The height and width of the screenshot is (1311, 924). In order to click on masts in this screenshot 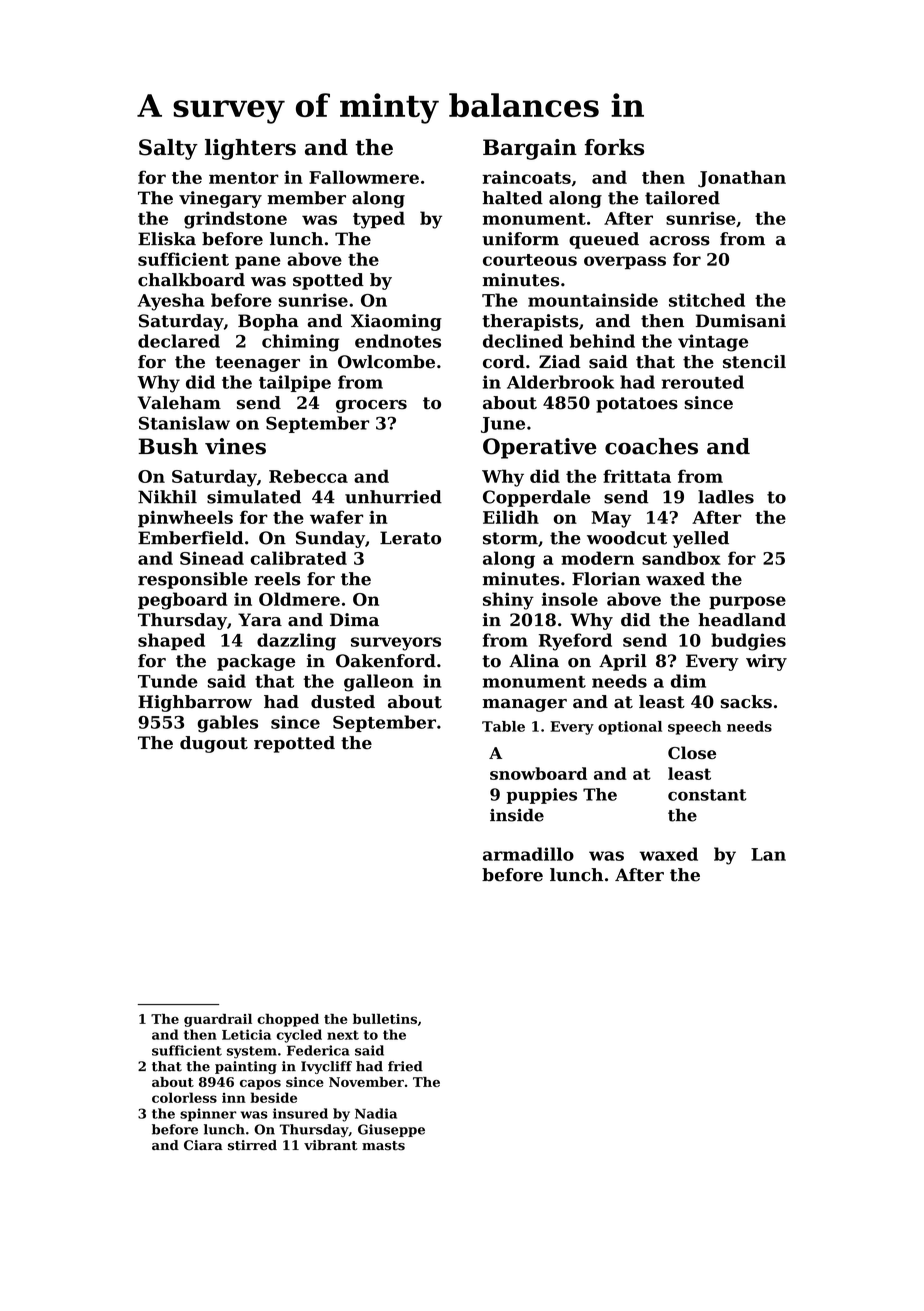, I will do `click(383, 1146)`.
